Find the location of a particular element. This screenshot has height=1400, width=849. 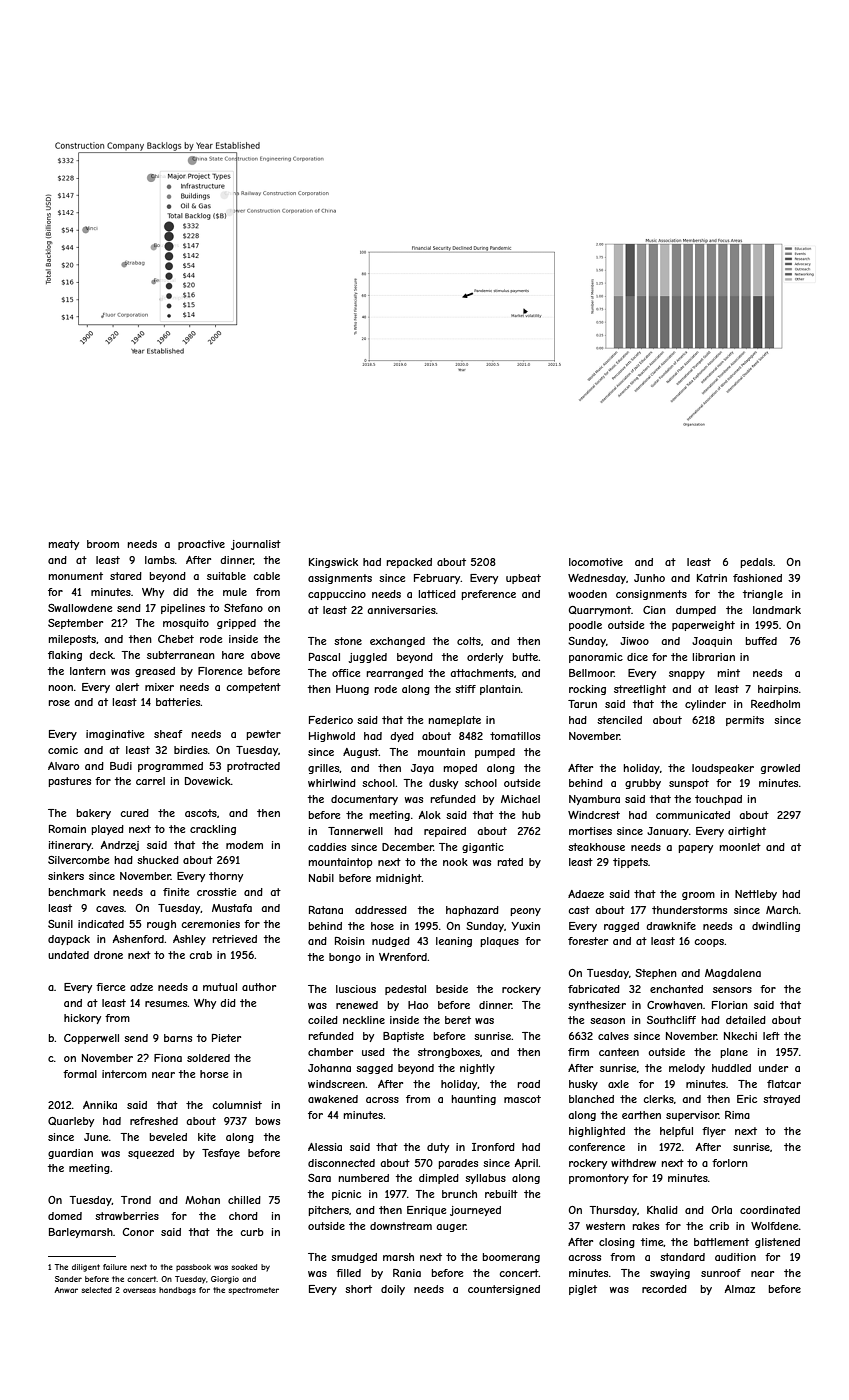

shucked is located at coordinates (158, 860).
